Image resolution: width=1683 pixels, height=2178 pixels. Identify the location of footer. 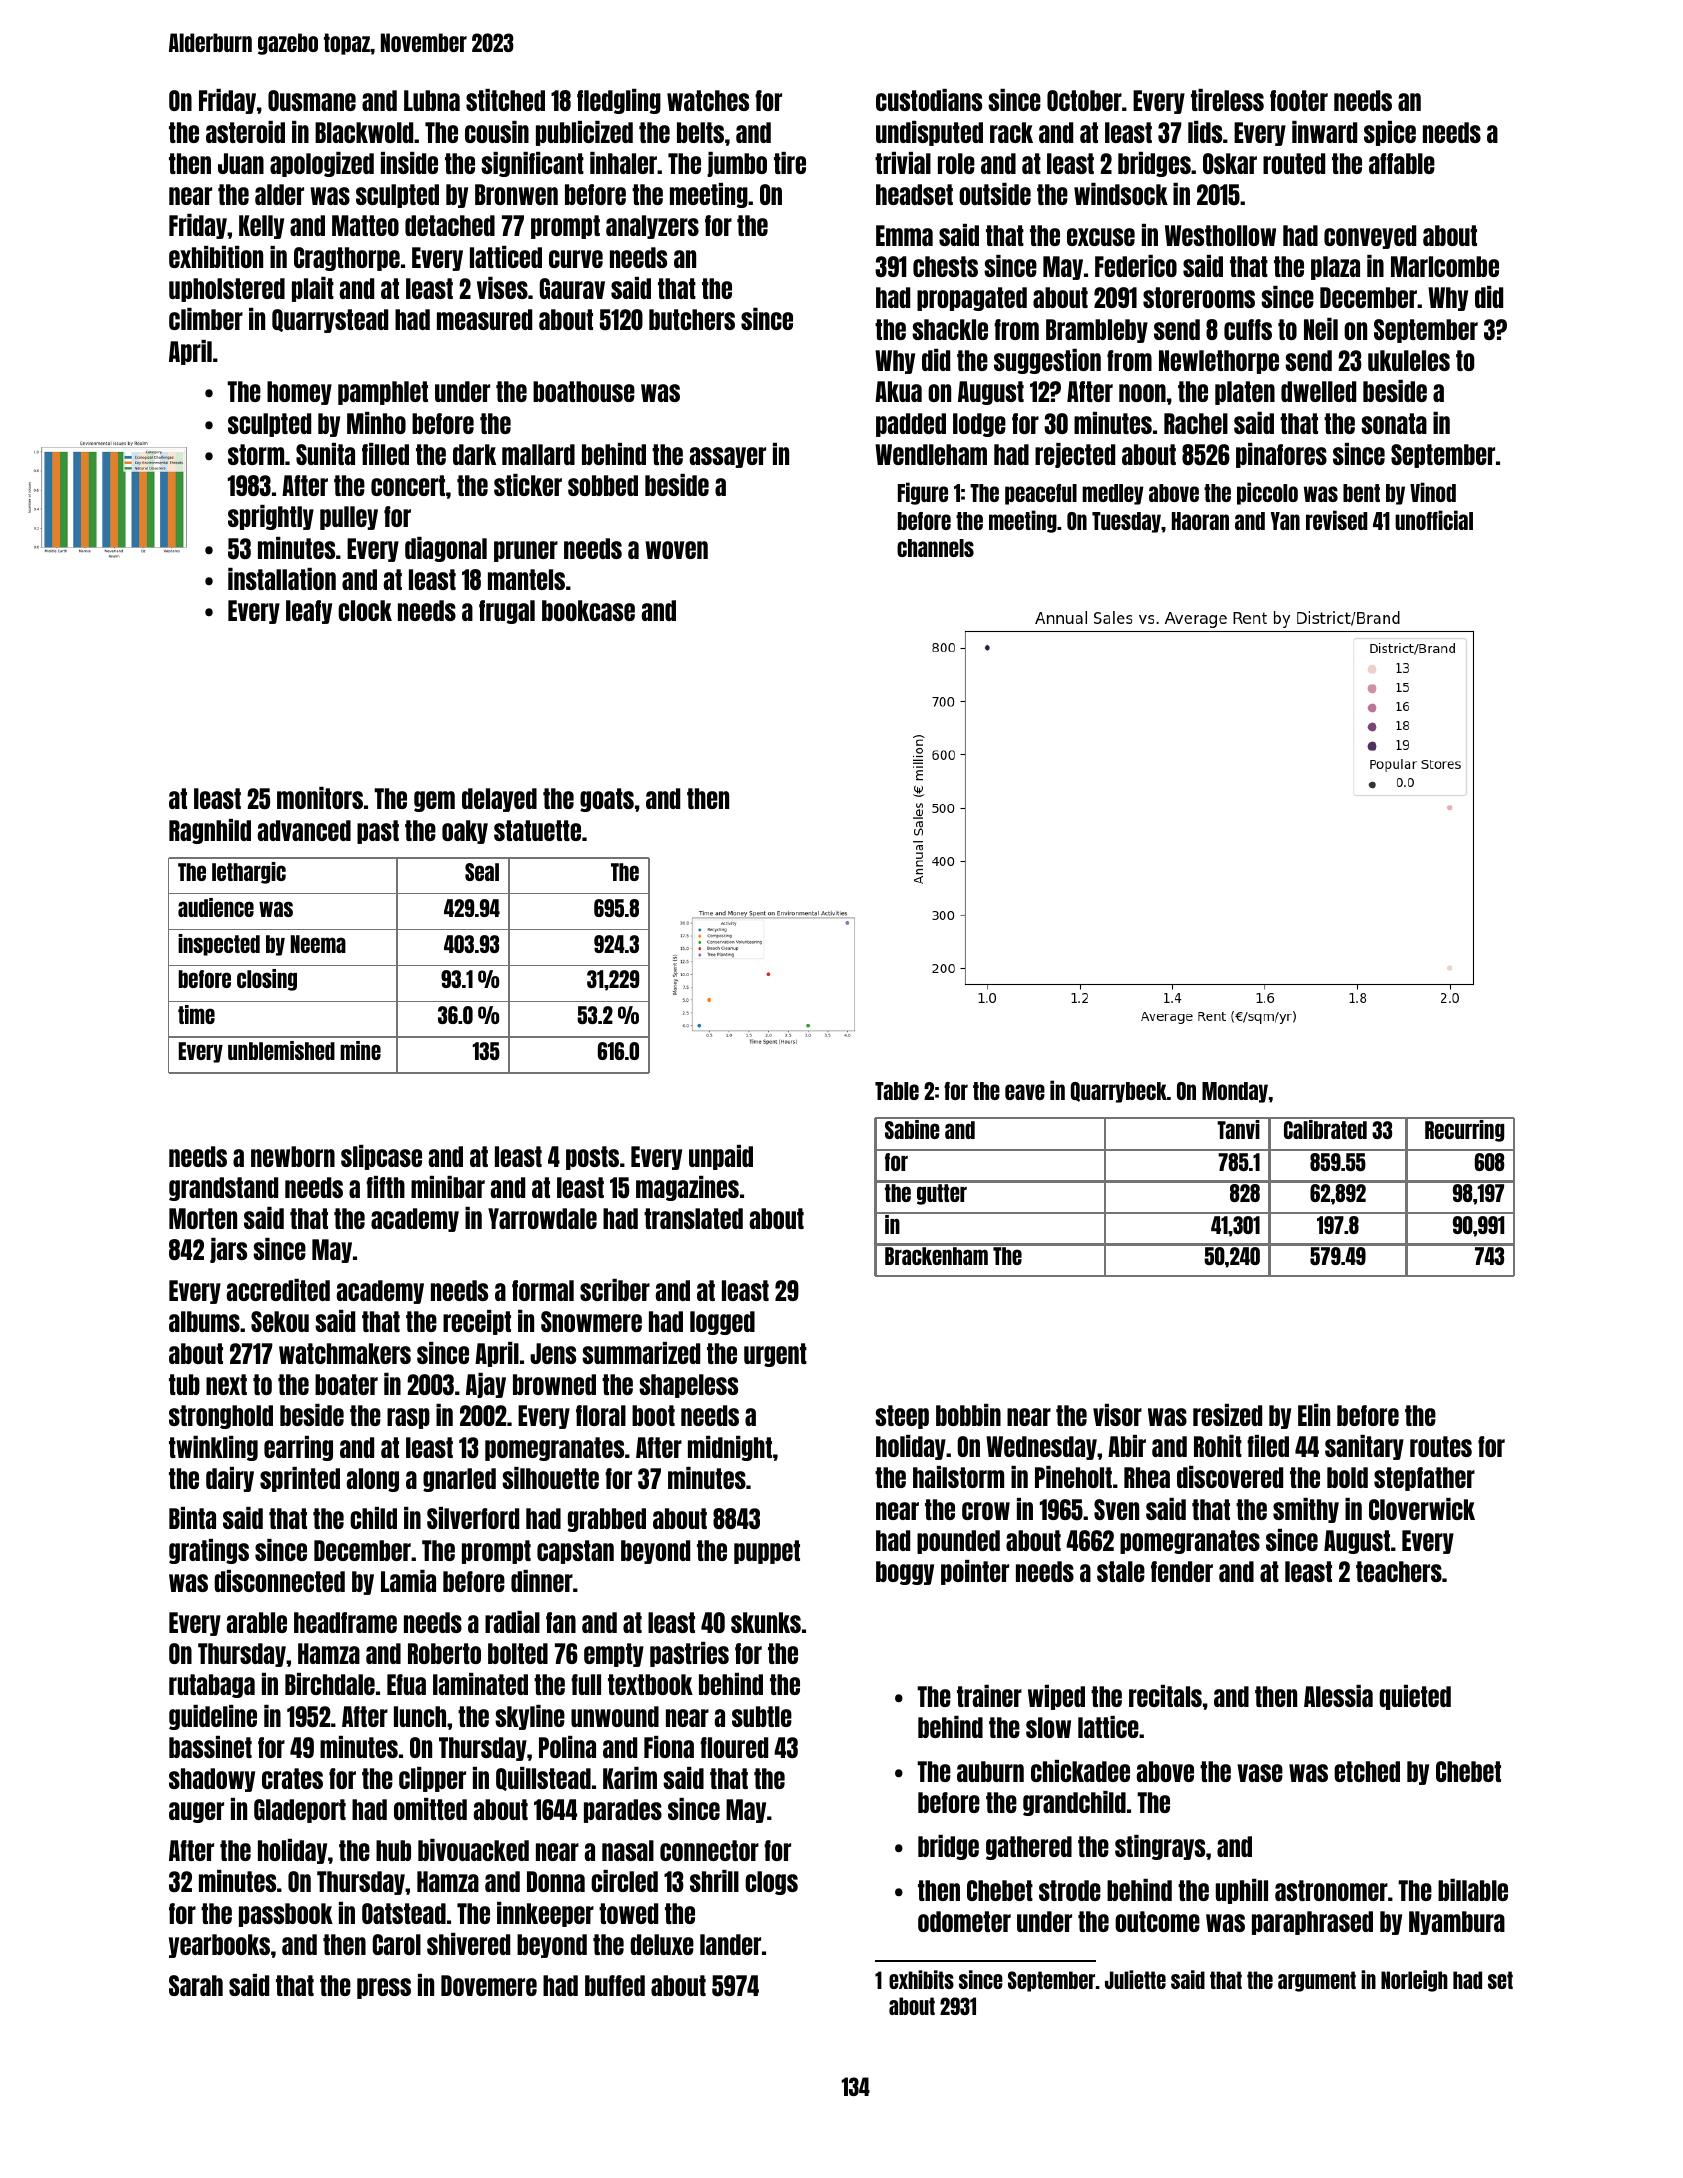
(1299, 100).
